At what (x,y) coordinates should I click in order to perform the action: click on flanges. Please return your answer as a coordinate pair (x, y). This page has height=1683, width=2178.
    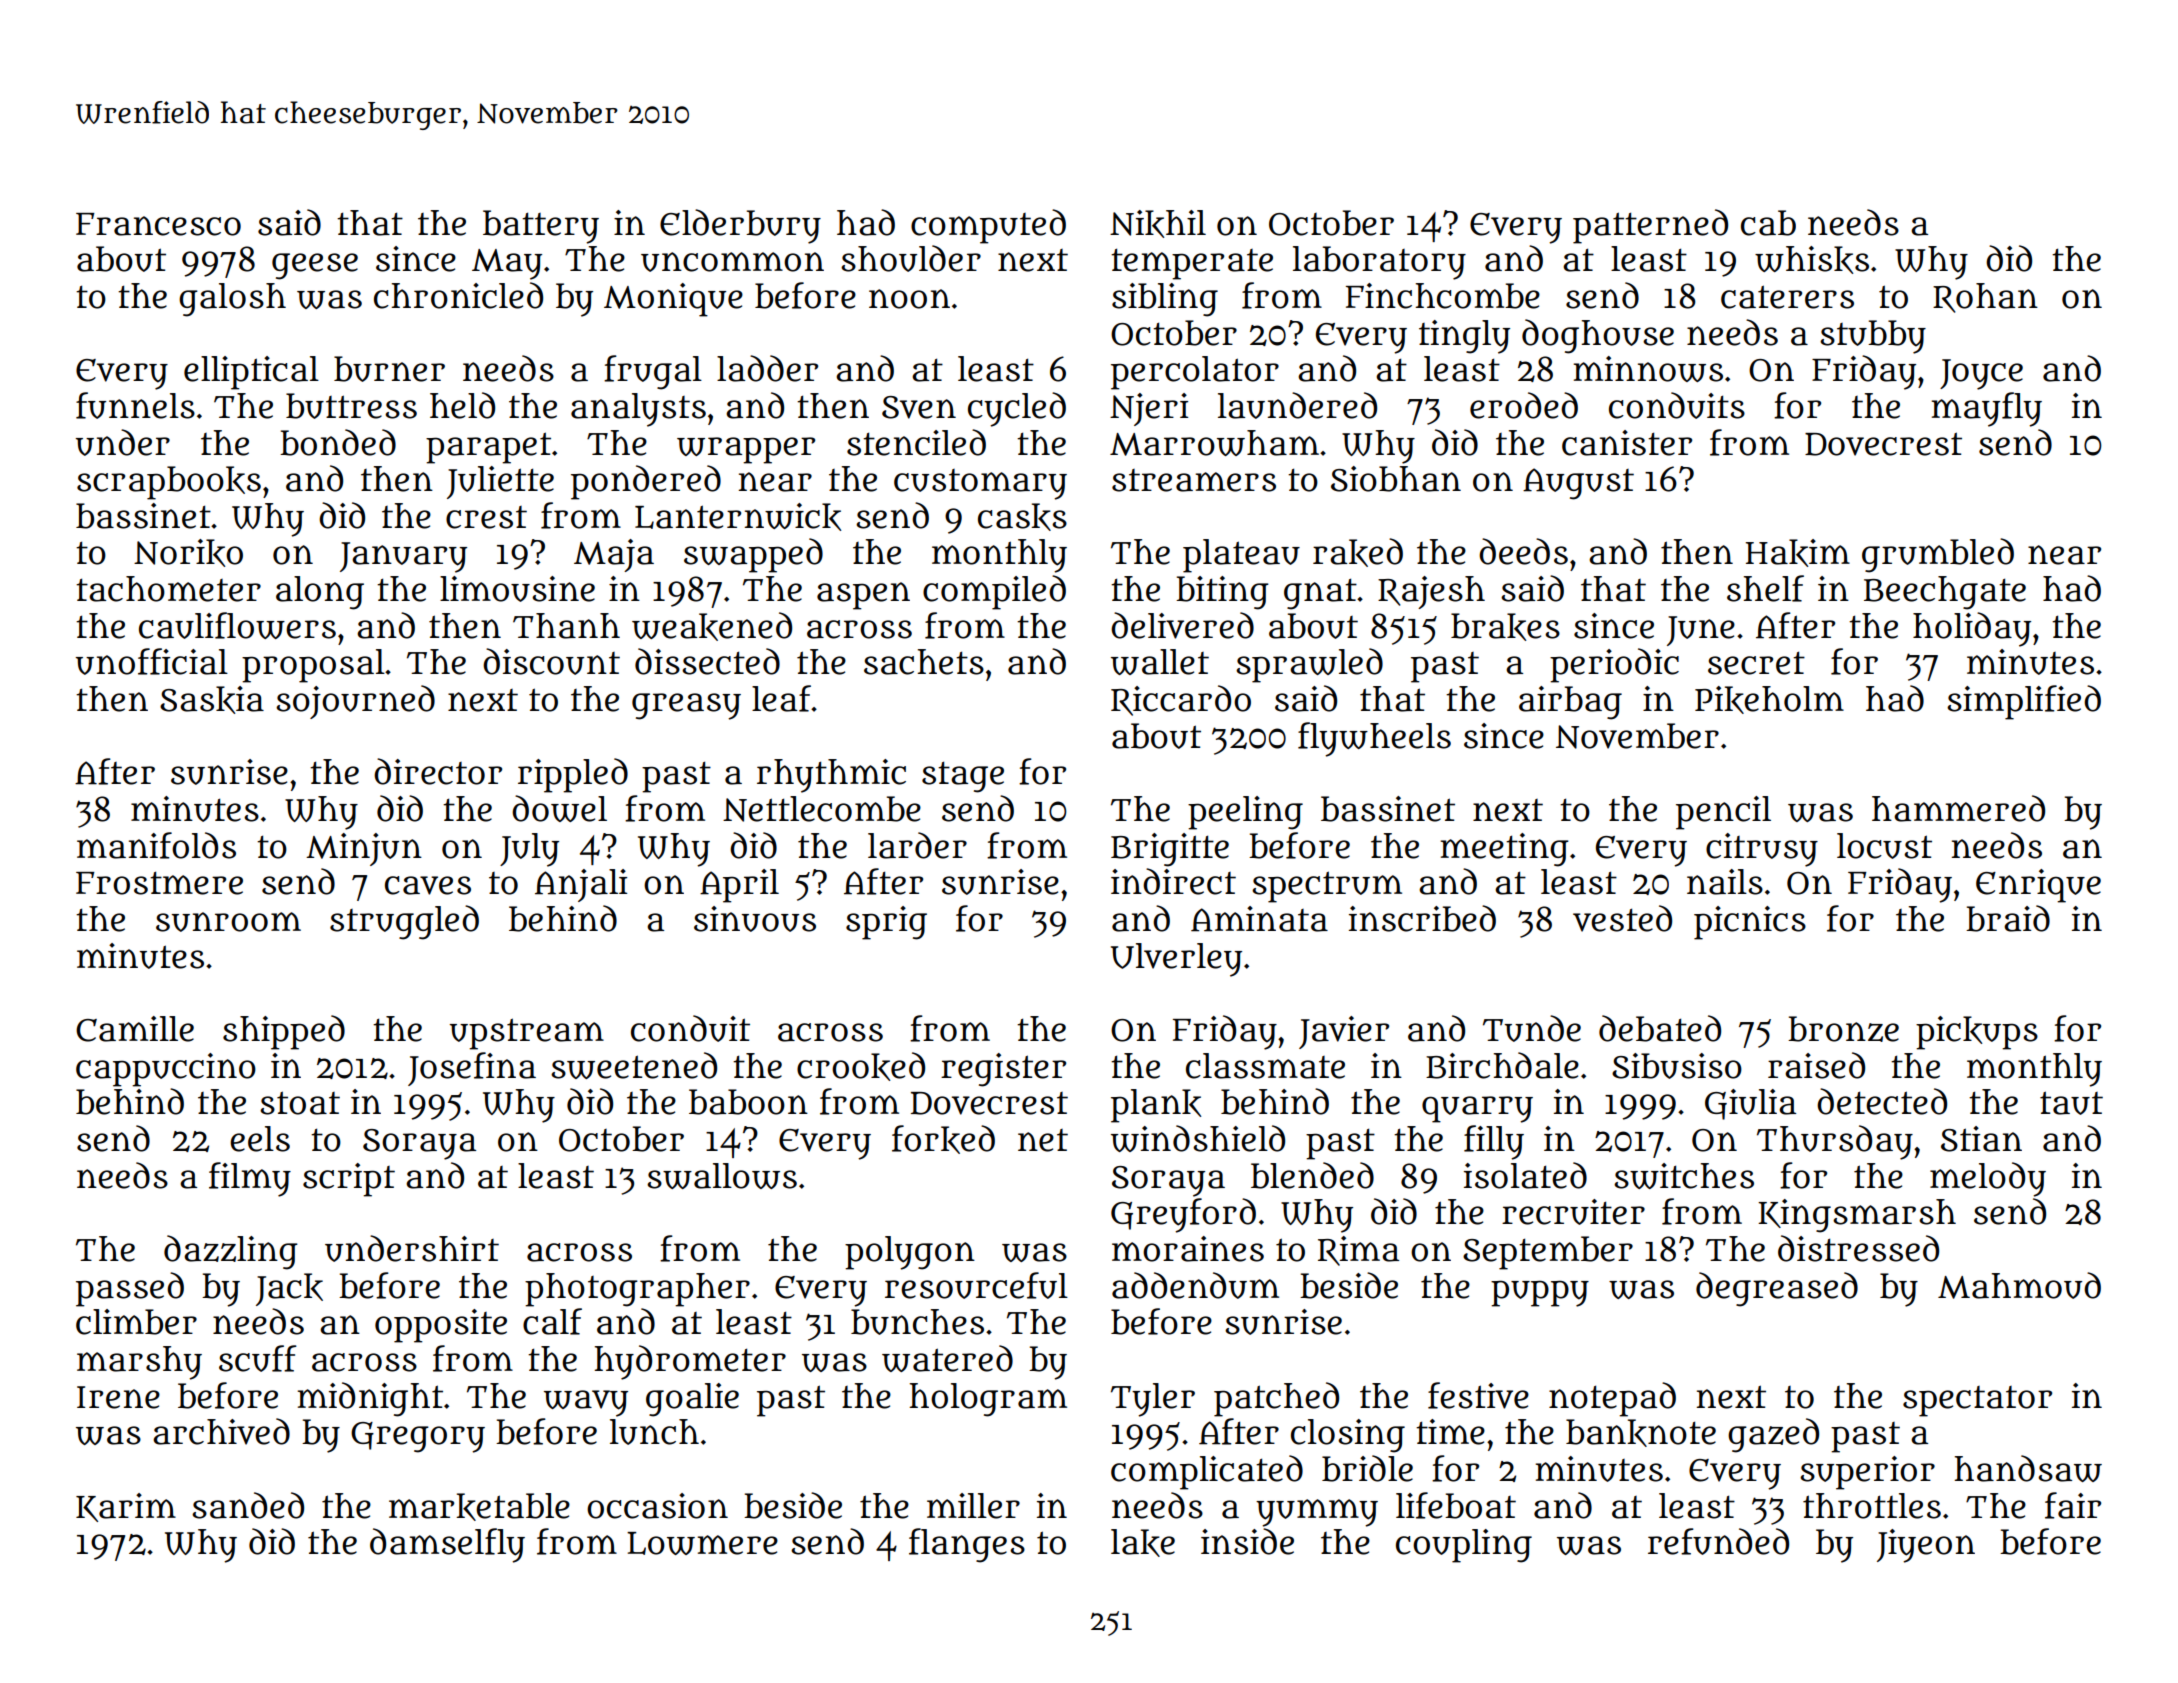
    Looking at the image, I should click on (967, 1545).
